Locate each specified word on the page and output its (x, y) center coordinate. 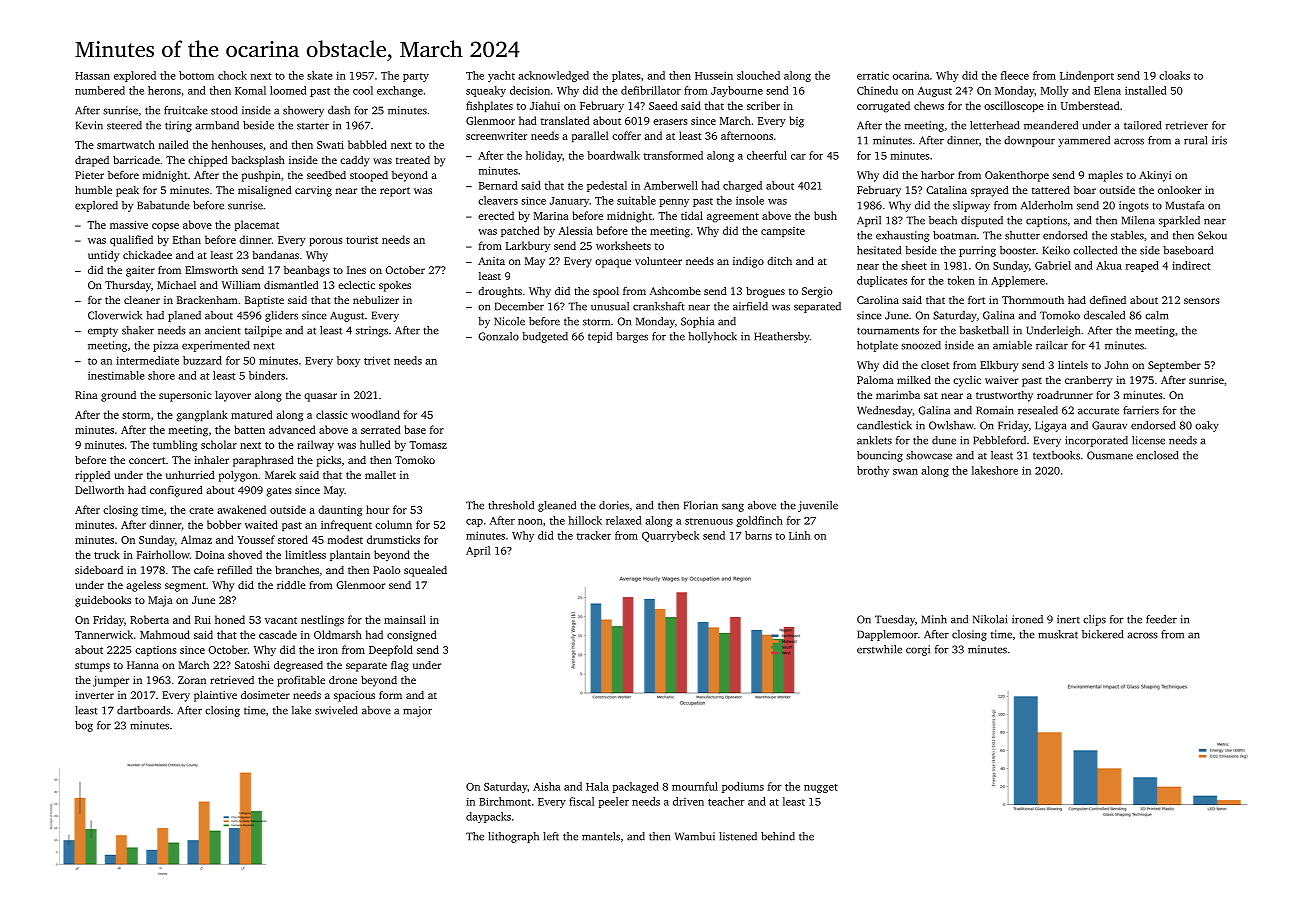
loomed (288, 90)
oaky (1207, 426)
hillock (585, 520)
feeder (1161, 619)
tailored (1143, 125)
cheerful (767, 155)
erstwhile (879, 649)
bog (84, 726)
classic (331, 414)
